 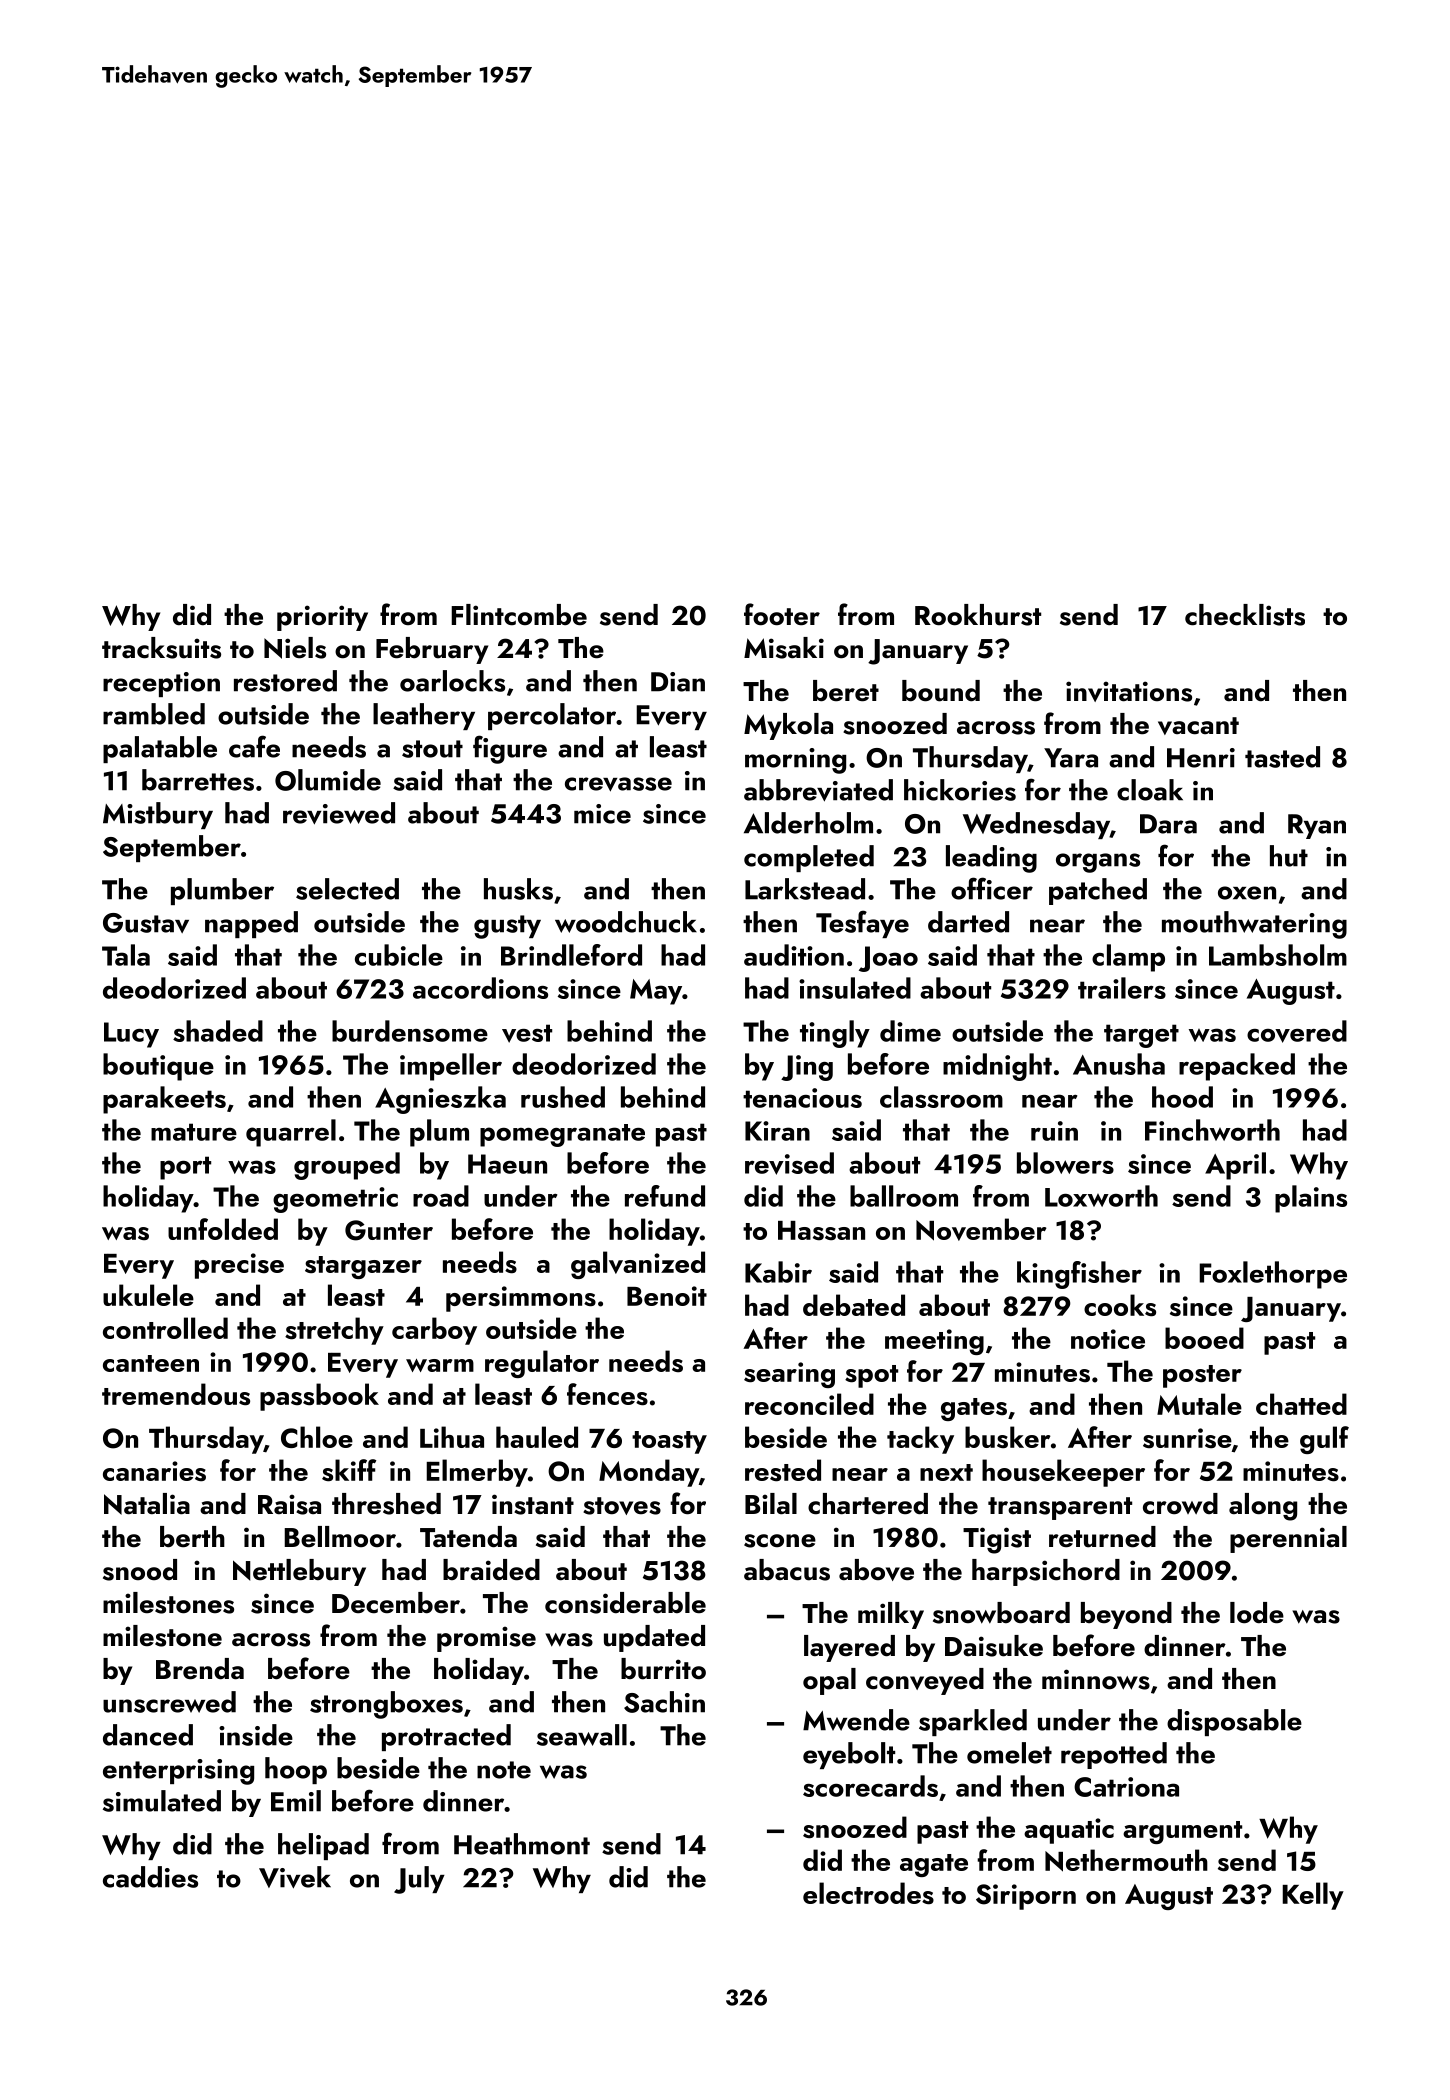 I want to click on agate, so click(x=934, y=1865).
